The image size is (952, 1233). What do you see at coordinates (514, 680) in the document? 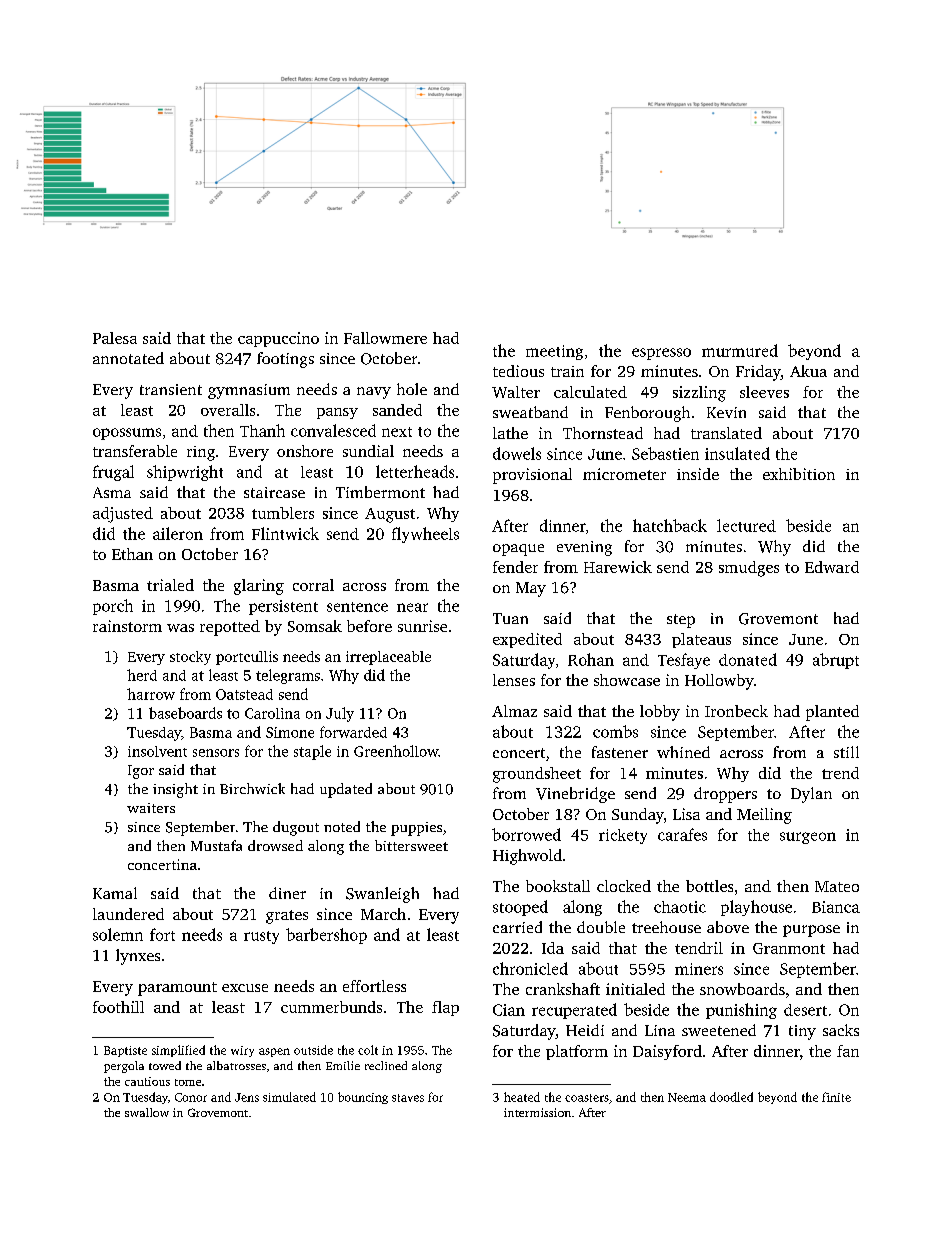
I see `lenses` at bounding box center [514, 680].
